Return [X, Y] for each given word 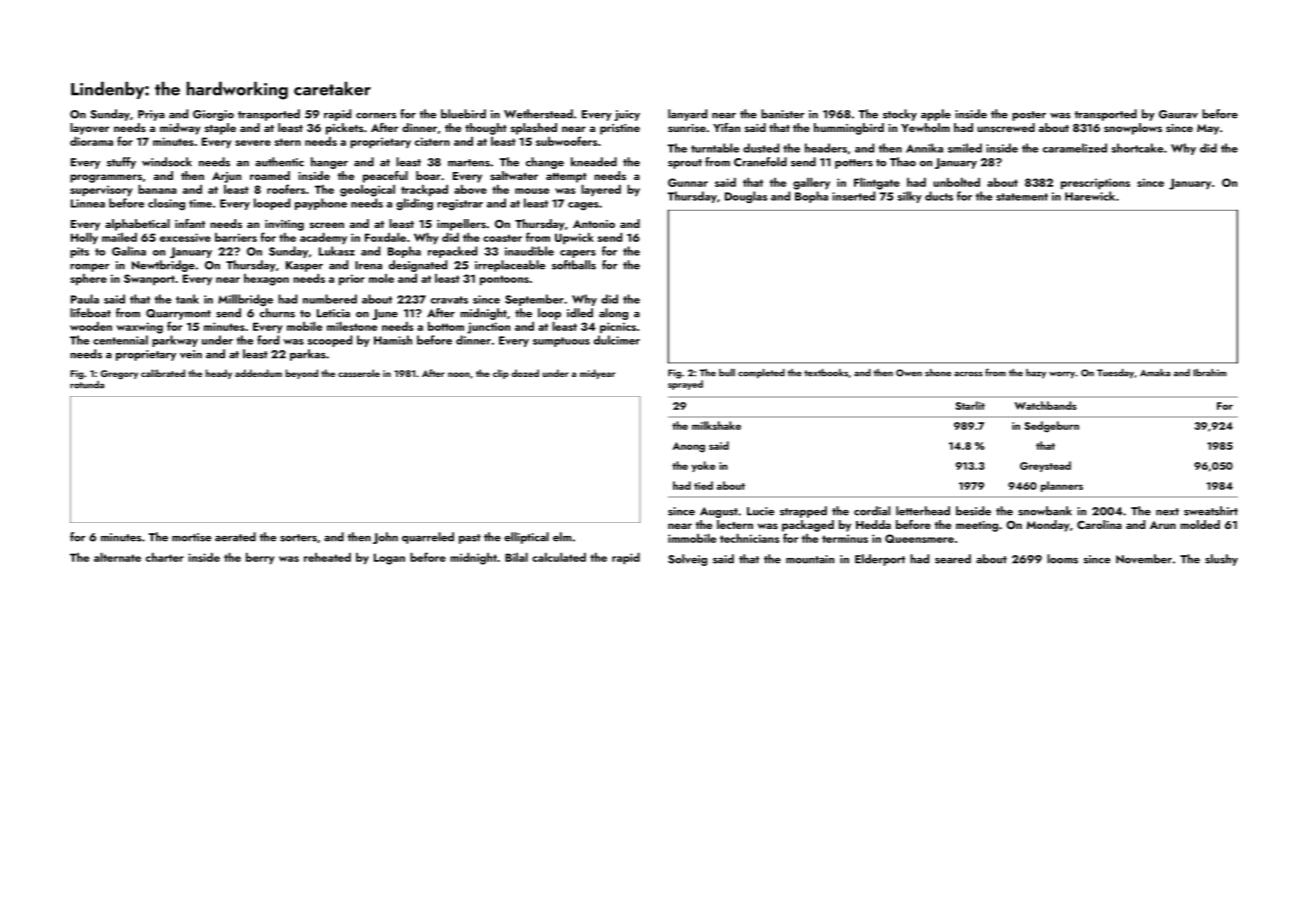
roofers [286, 189]
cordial [872, 511]
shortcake [1137, 148]
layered [601, 191]
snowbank [1045, 511]
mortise [191, 537]
